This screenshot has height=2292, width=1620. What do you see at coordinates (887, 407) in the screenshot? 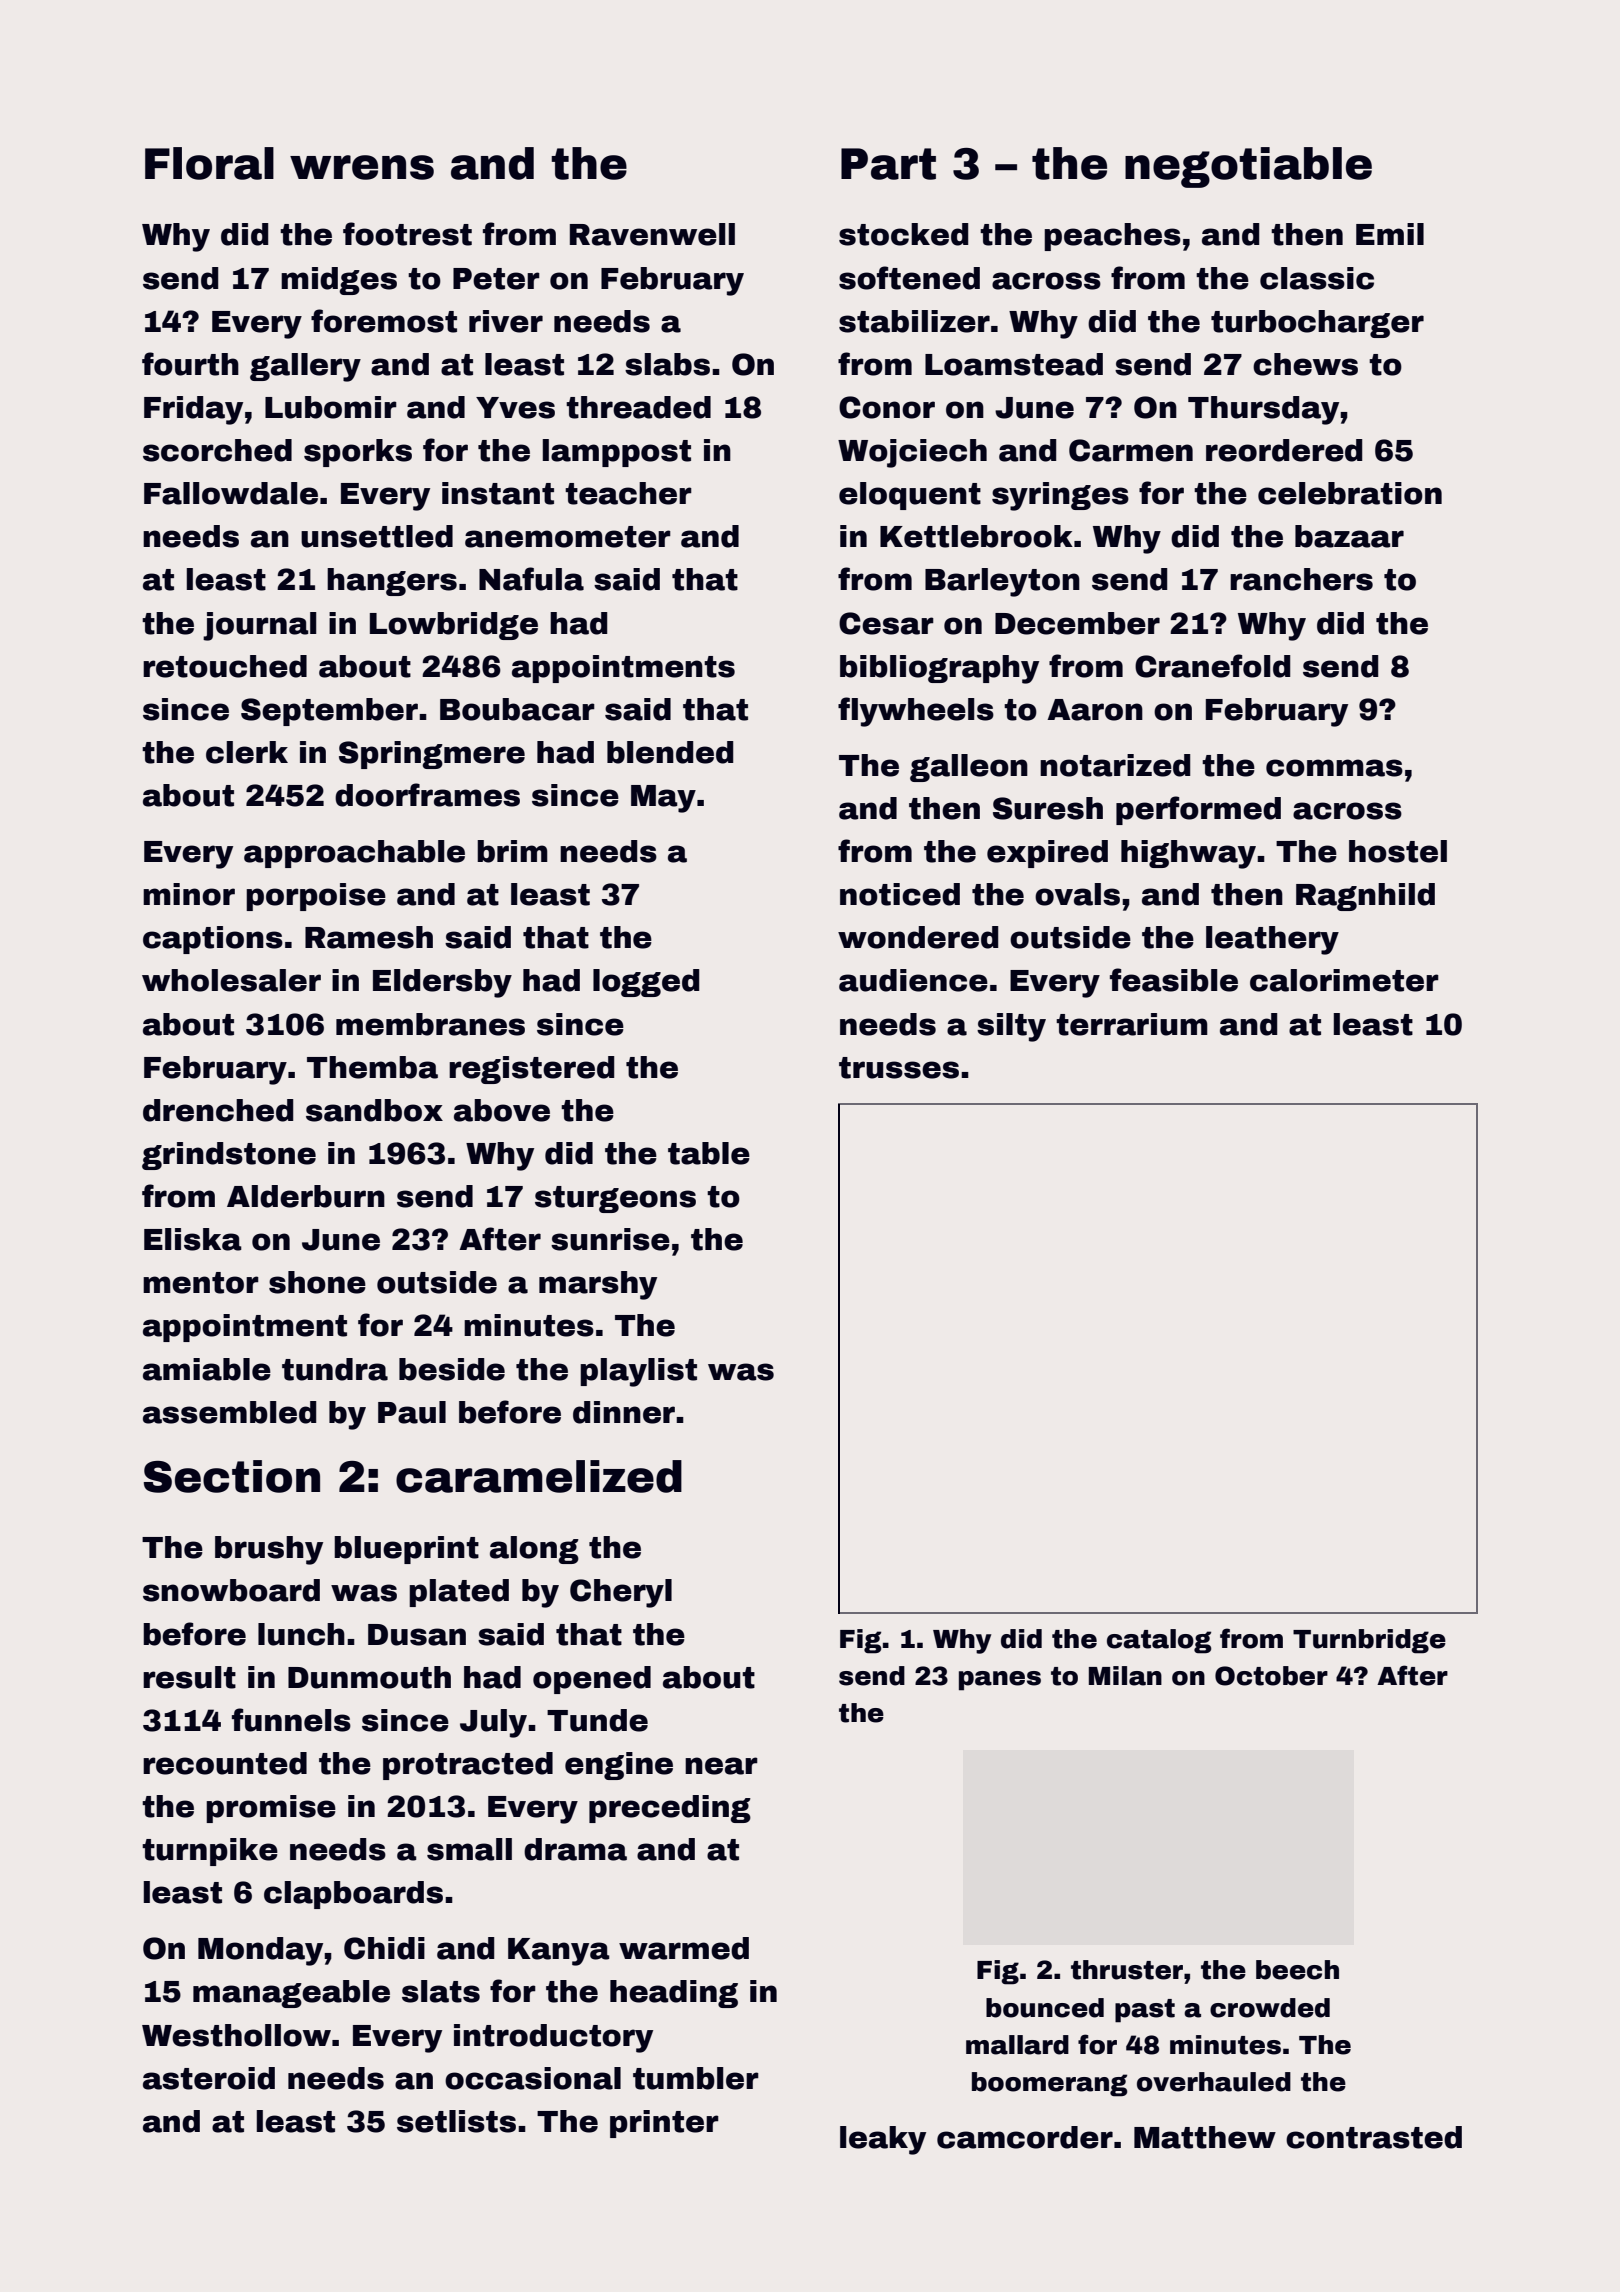
I see `Conor` at bounding box center [887, 407].
